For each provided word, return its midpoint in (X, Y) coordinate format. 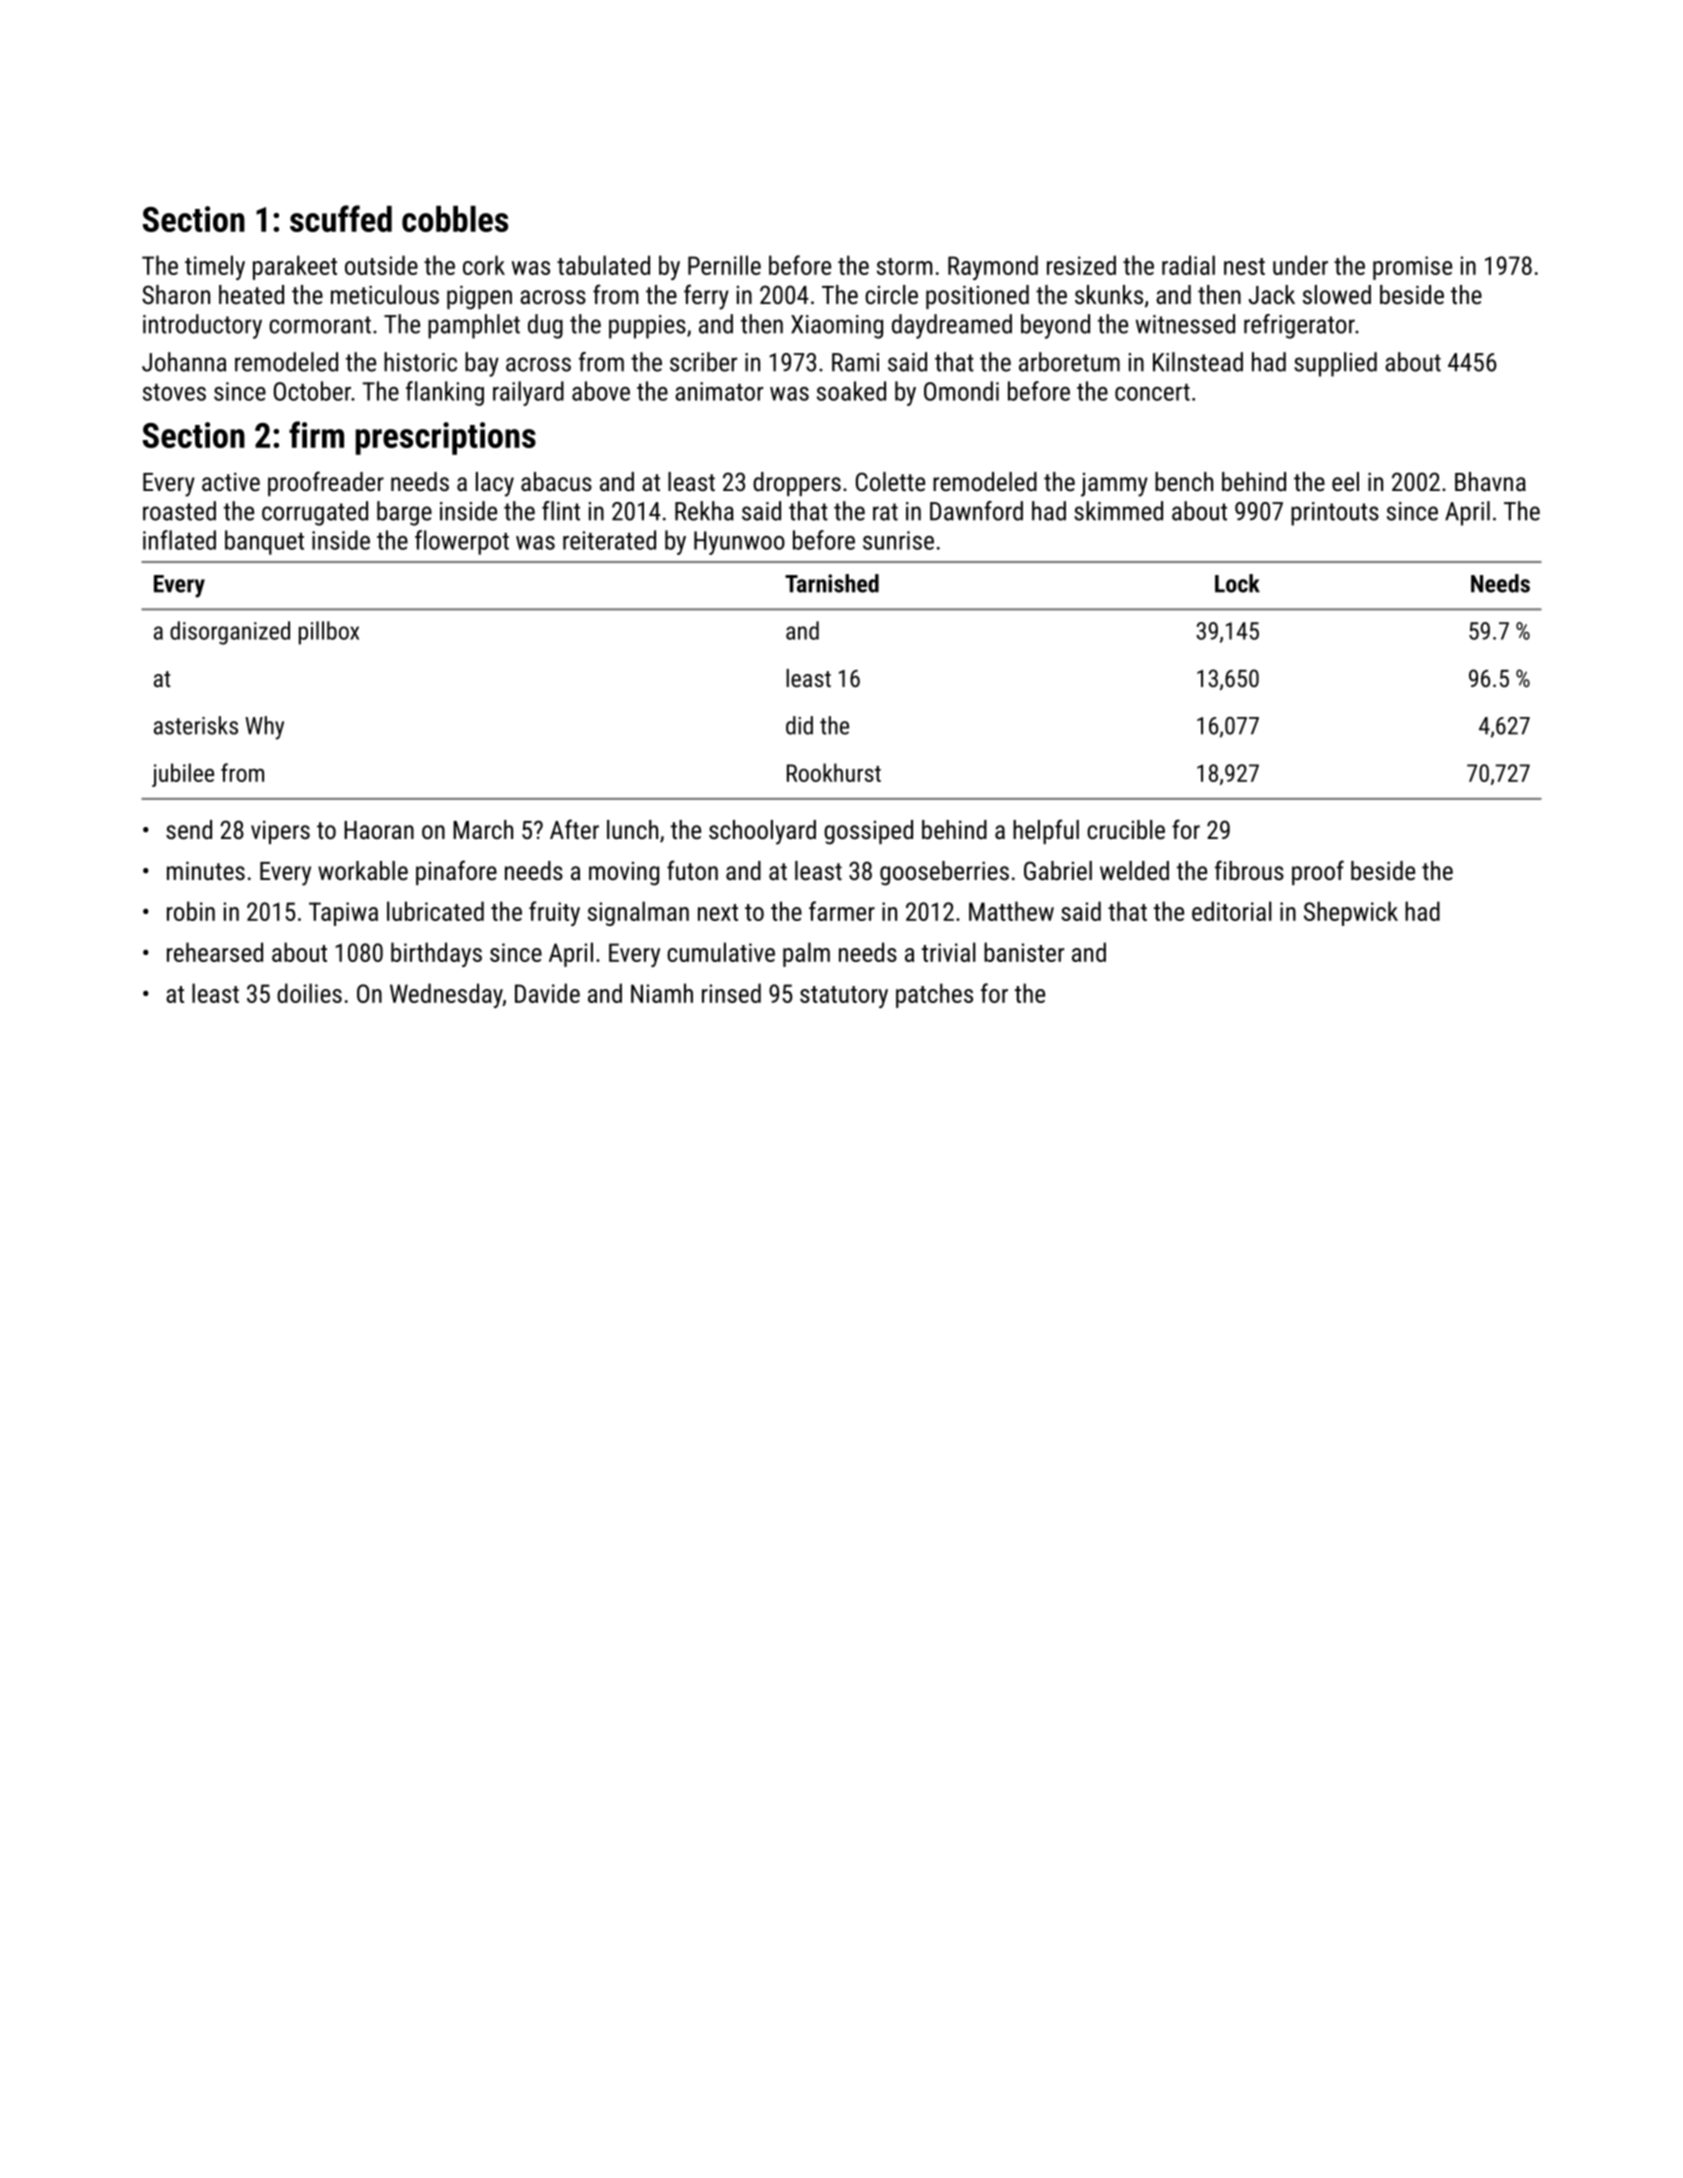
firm (316, 434)
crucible (1126, 829)
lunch (632, 829)
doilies (309, 993)
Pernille (724, 265)
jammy (1114, 485)
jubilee (183, 775)
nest (1244, 266)
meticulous (385, 294)
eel (1345, 481)
